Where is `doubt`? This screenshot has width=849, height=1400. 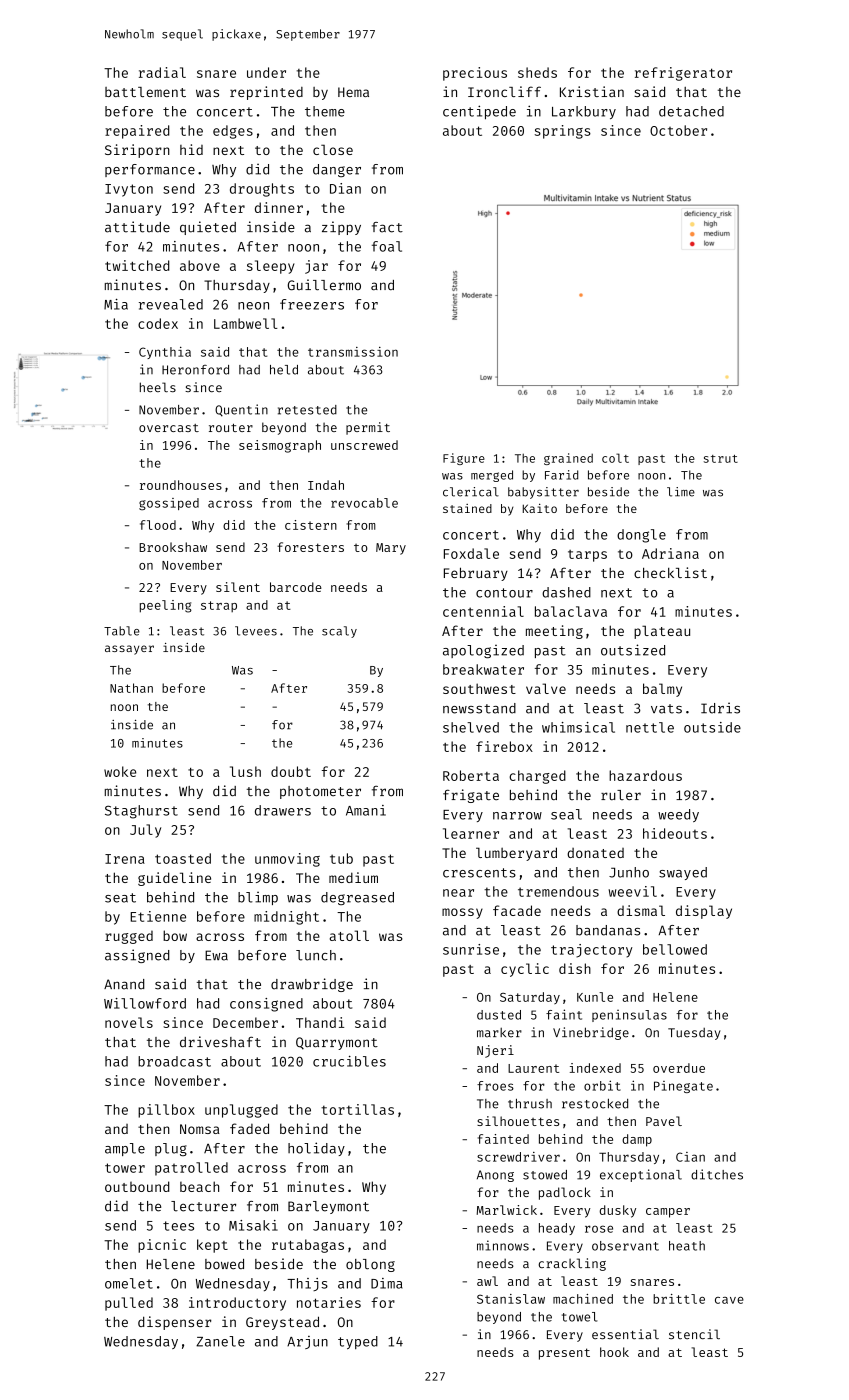
doubt is located at coordinates (291, 771).
